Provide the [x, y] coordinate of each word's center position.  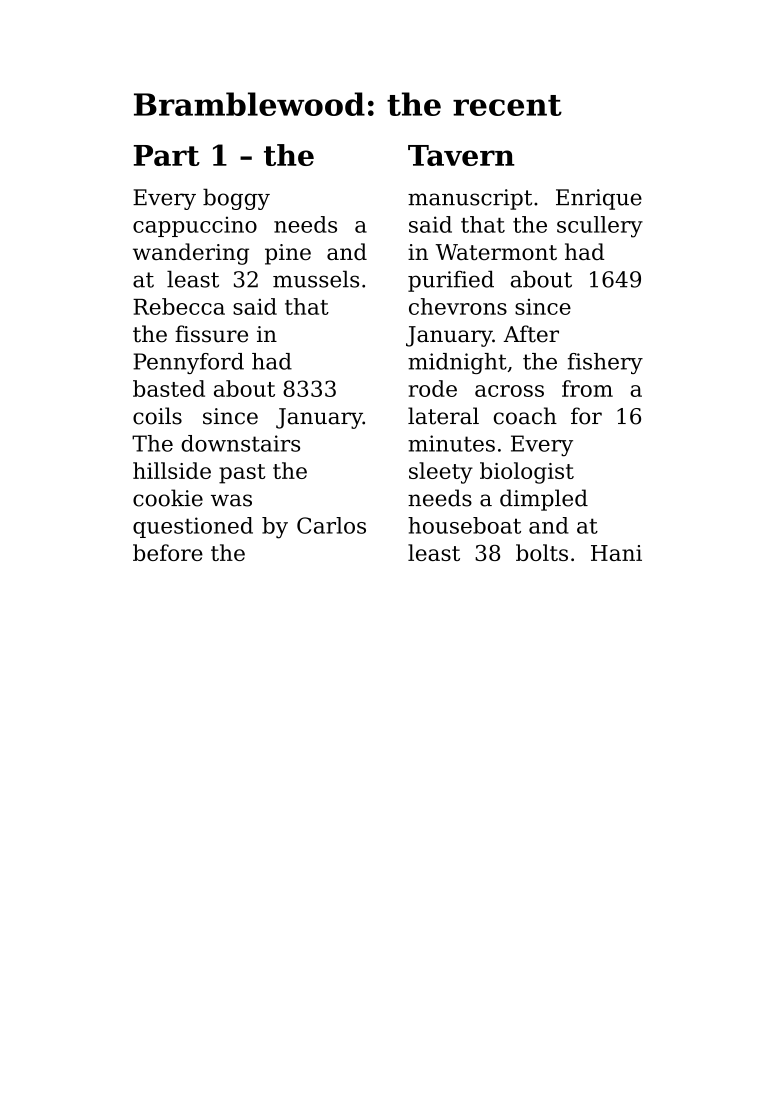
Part [167, 155]
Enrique [599, 199]
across [509, 391]
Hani [616, 553]
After [531, 334]
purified [451, 281]
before [168, 552]
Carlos [331, 525]
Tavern [461, 155]
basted [169, 388]
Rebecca [179, 306]
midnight [457, 363]
